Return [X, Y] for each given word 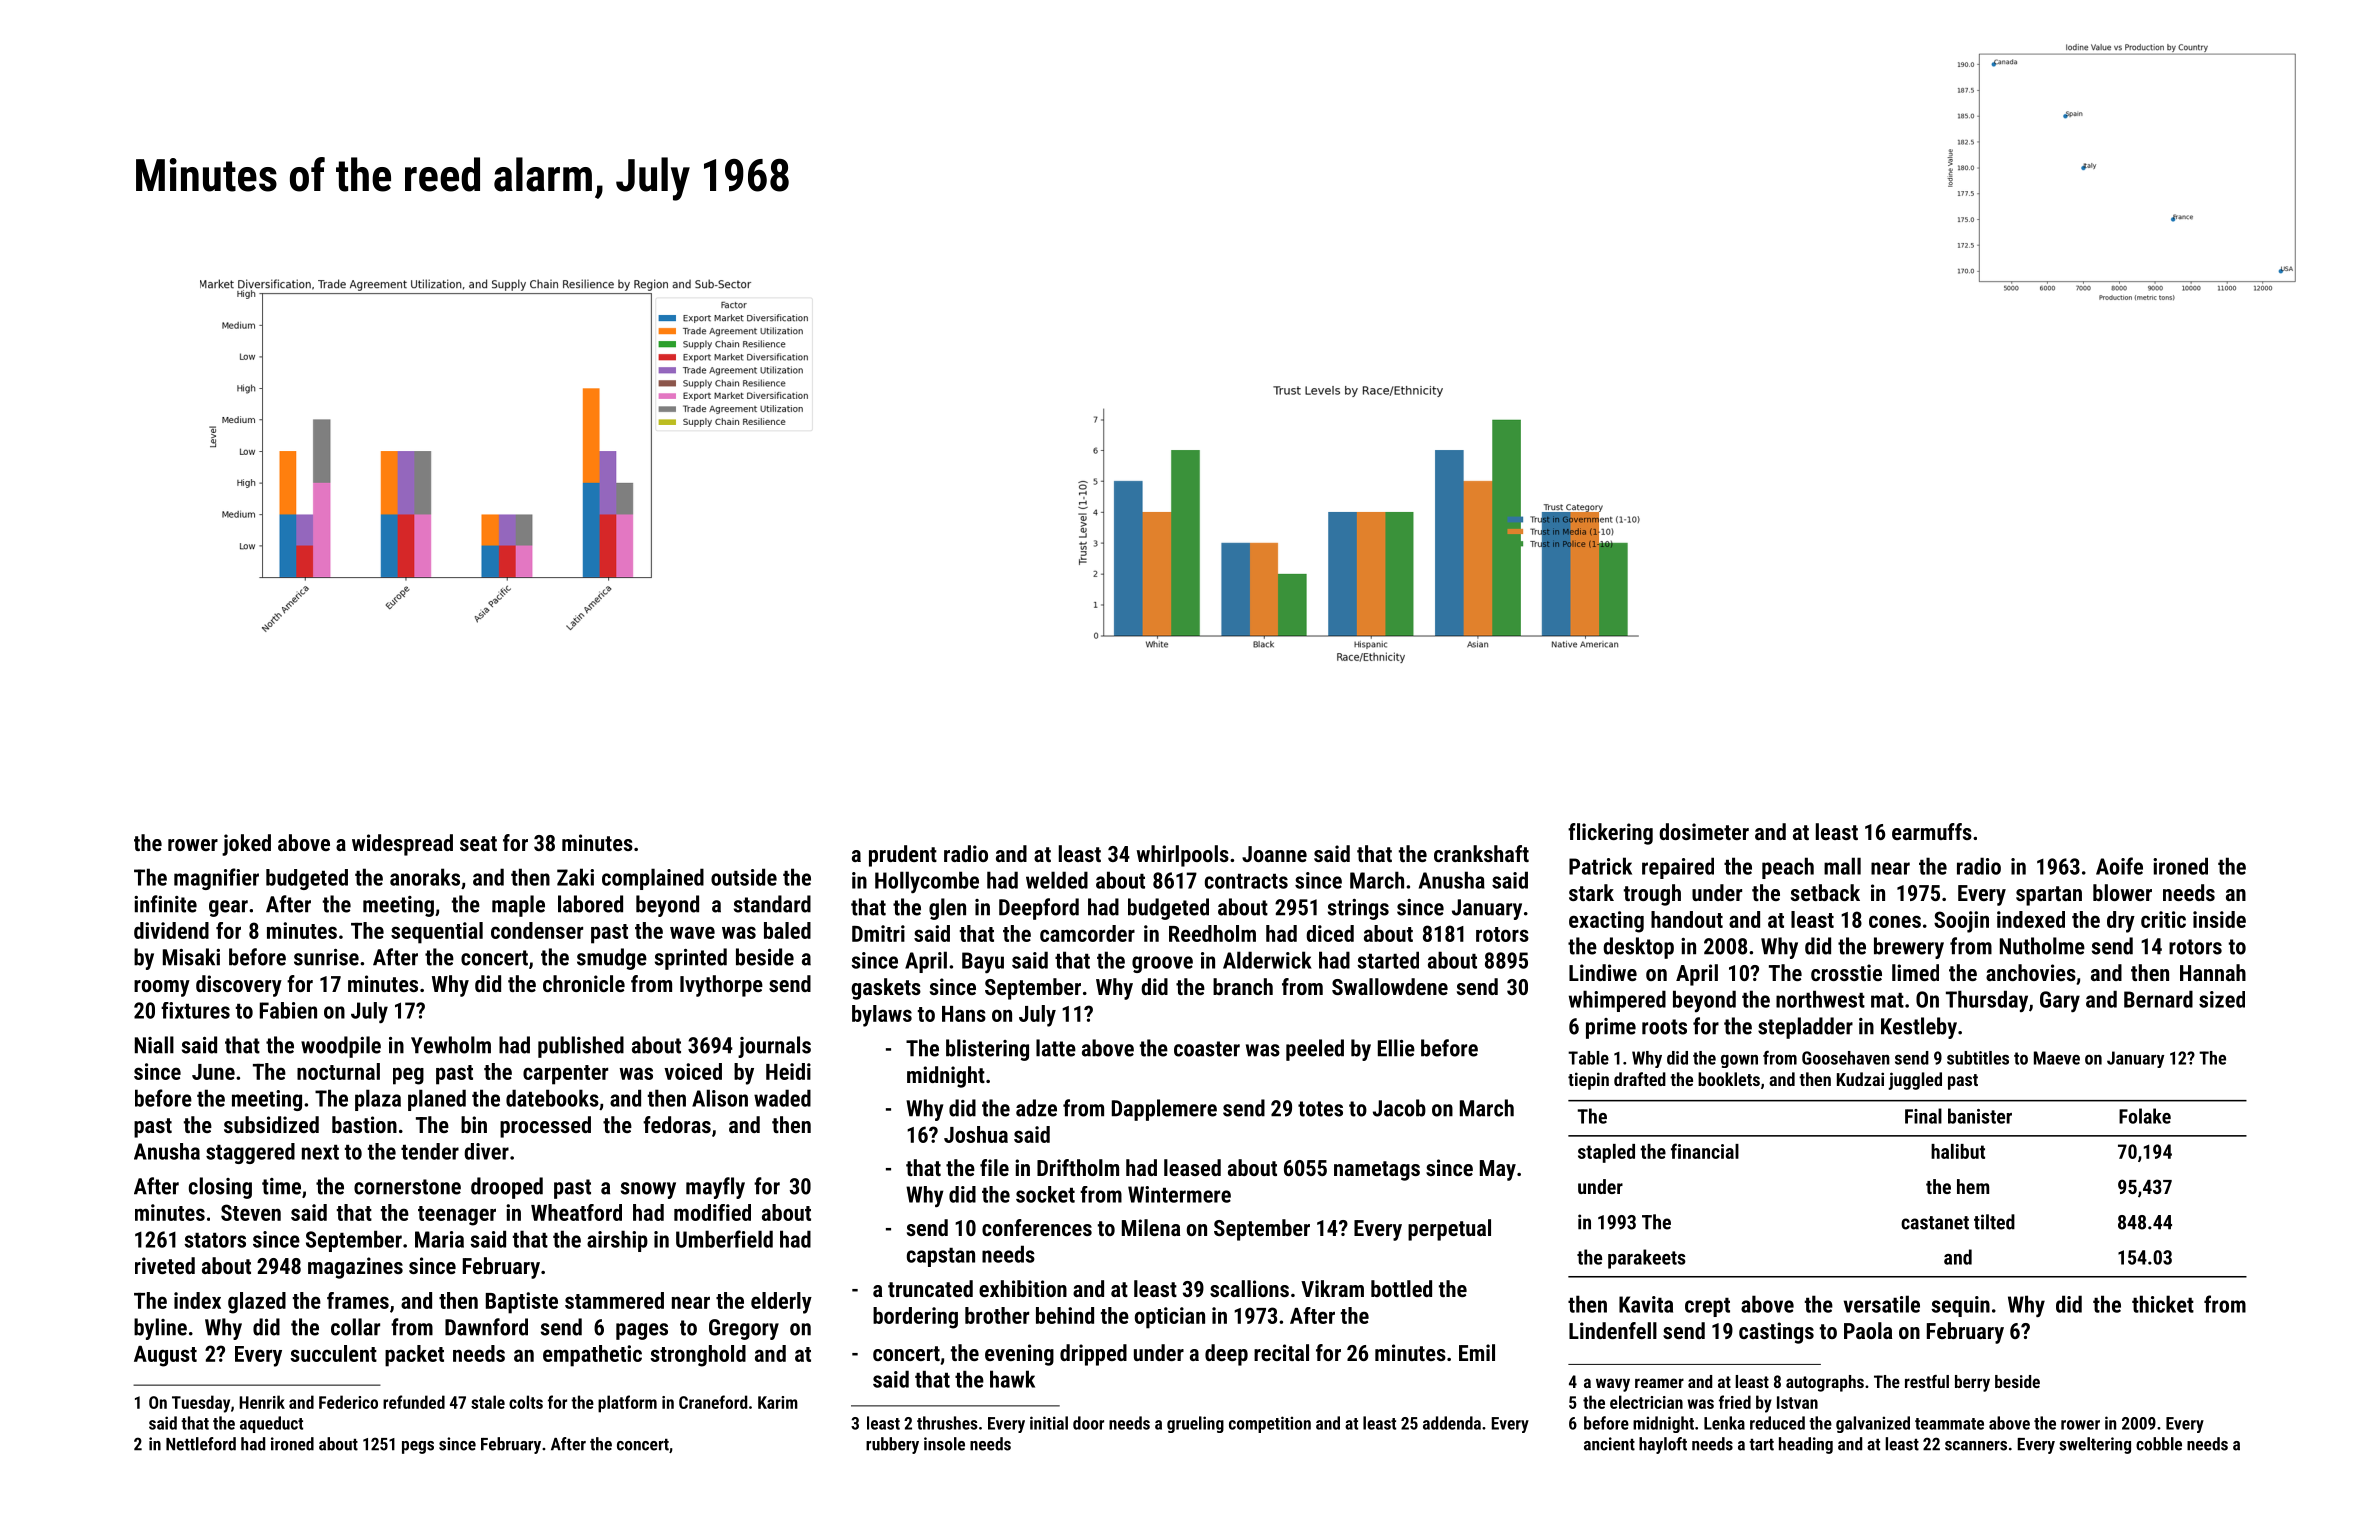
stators [215, 1240]
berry [1972, 1383]
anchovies [2031, 972]
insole [944, 1444]
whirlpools [1183, 856]
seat [478, 843]
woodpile [341, 1047]
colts [526, 1402]
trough [1652, 895]
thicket [2163, 1304]
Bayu [983, 963]
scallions [1249, 1288]
